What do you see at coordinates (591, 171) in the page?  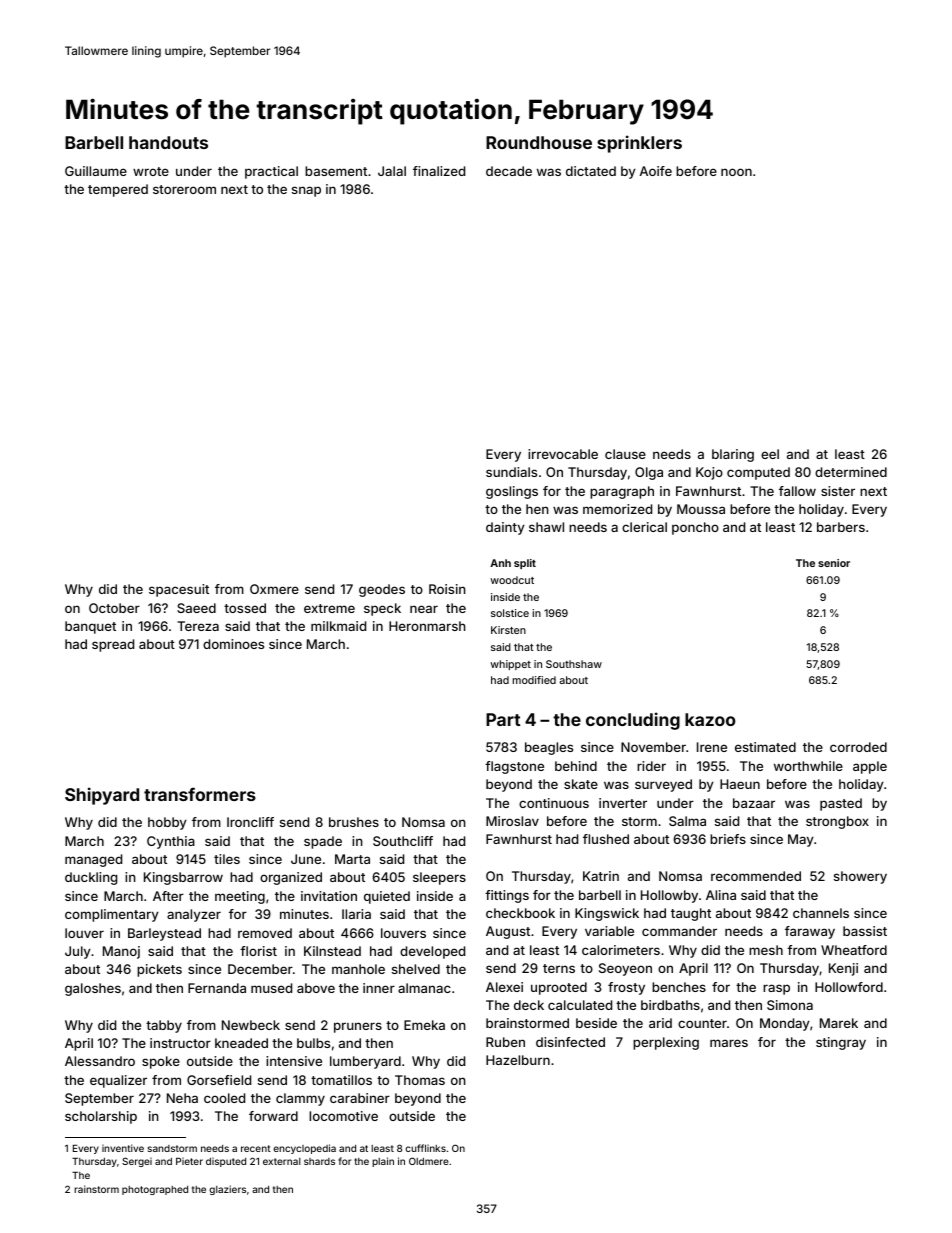 I see `dictated` at bounding box center [591, 171].
